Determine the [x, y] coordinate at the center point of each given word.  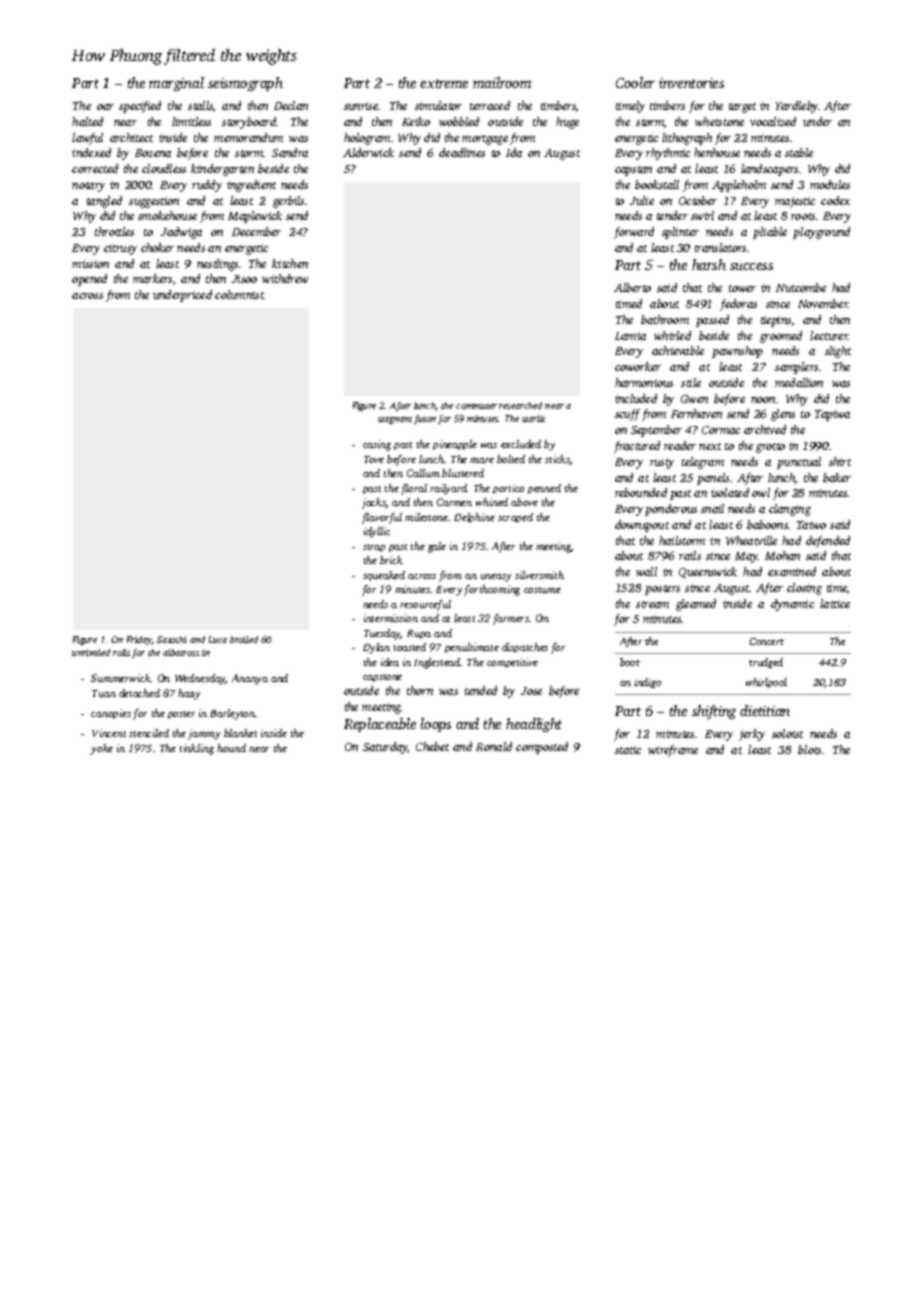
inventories [691, 83]
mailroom [502, 82]
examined [792, 571]
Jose [531, 691]
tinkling [197, 749]
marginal [176, 84]
